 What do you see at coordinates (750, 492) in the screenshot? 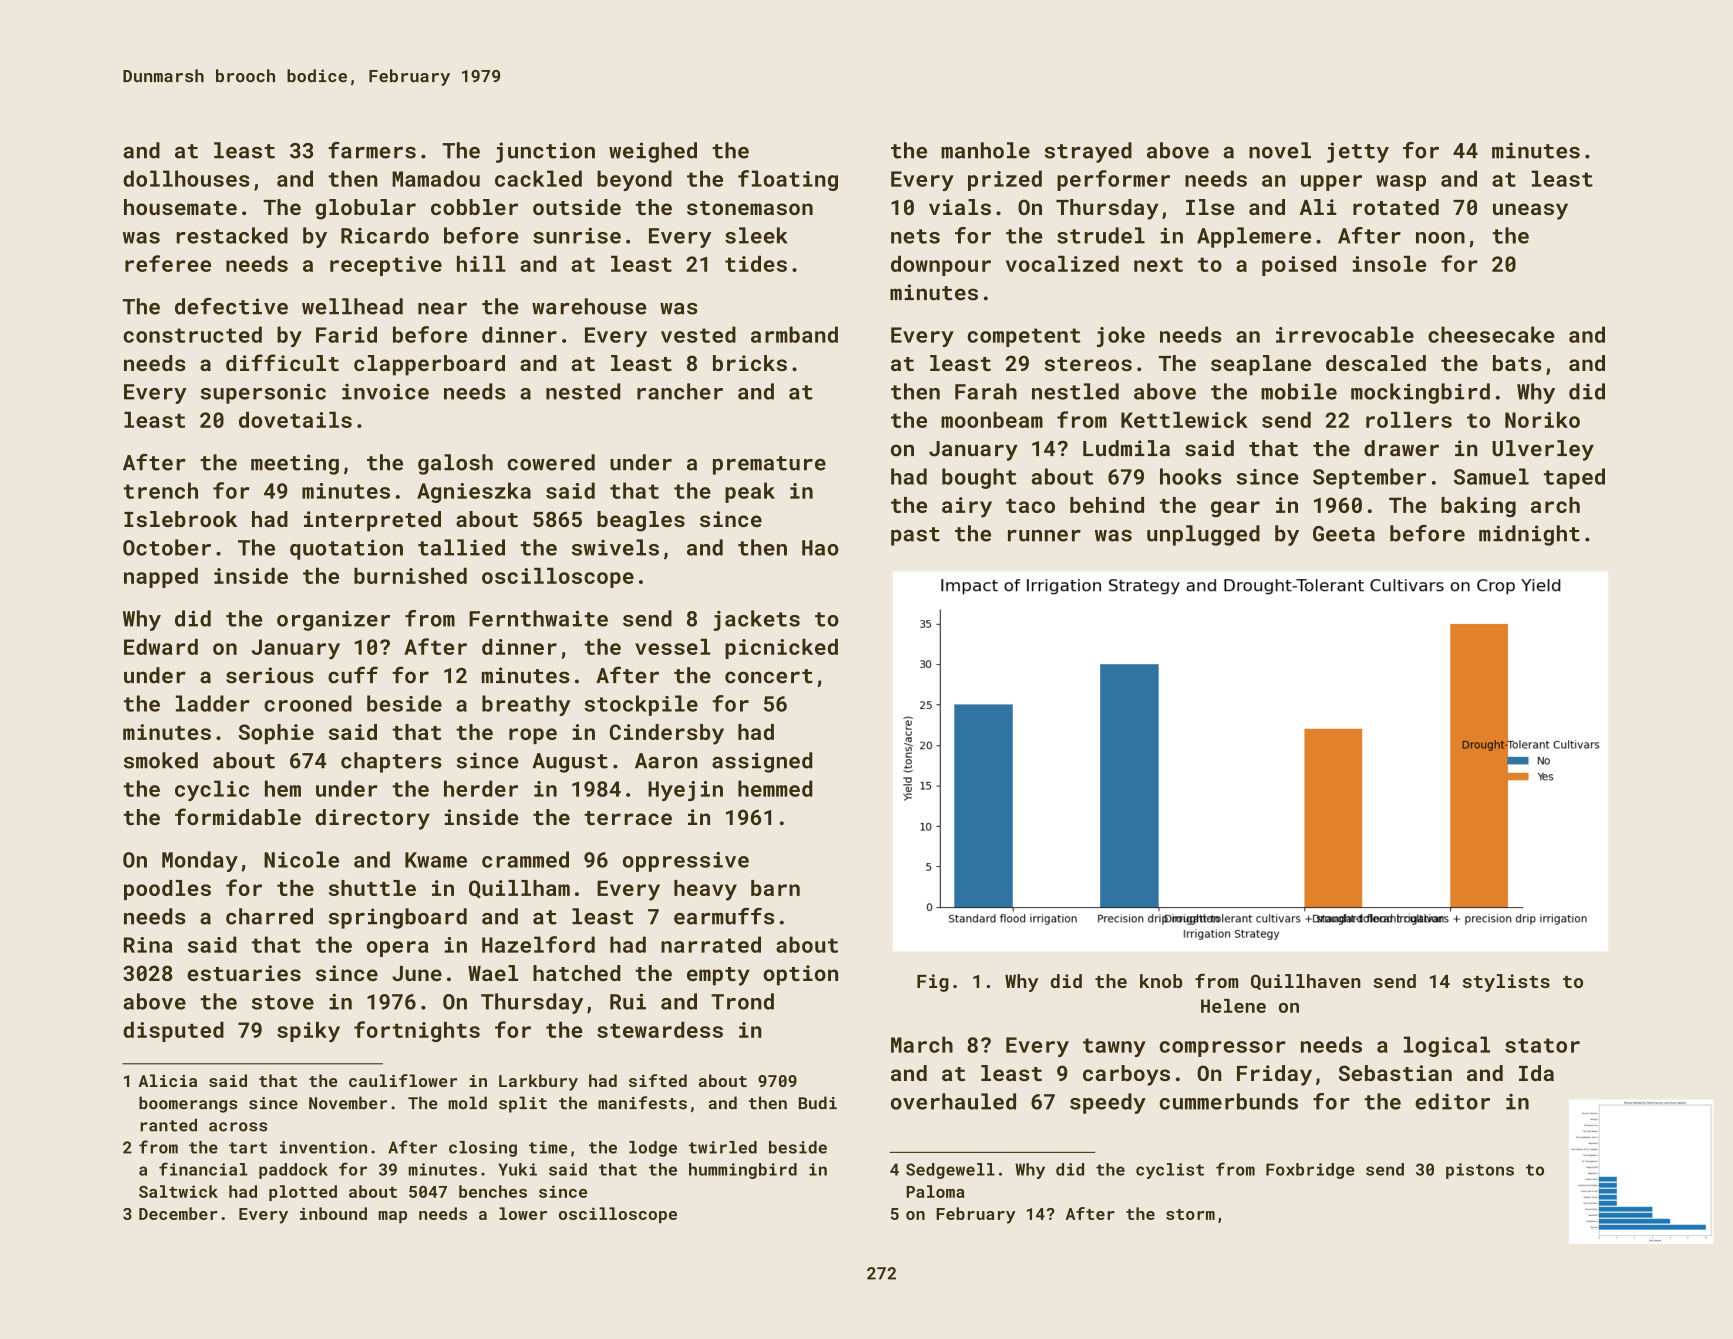
I see `peak` at bounding box center [750, 492].
